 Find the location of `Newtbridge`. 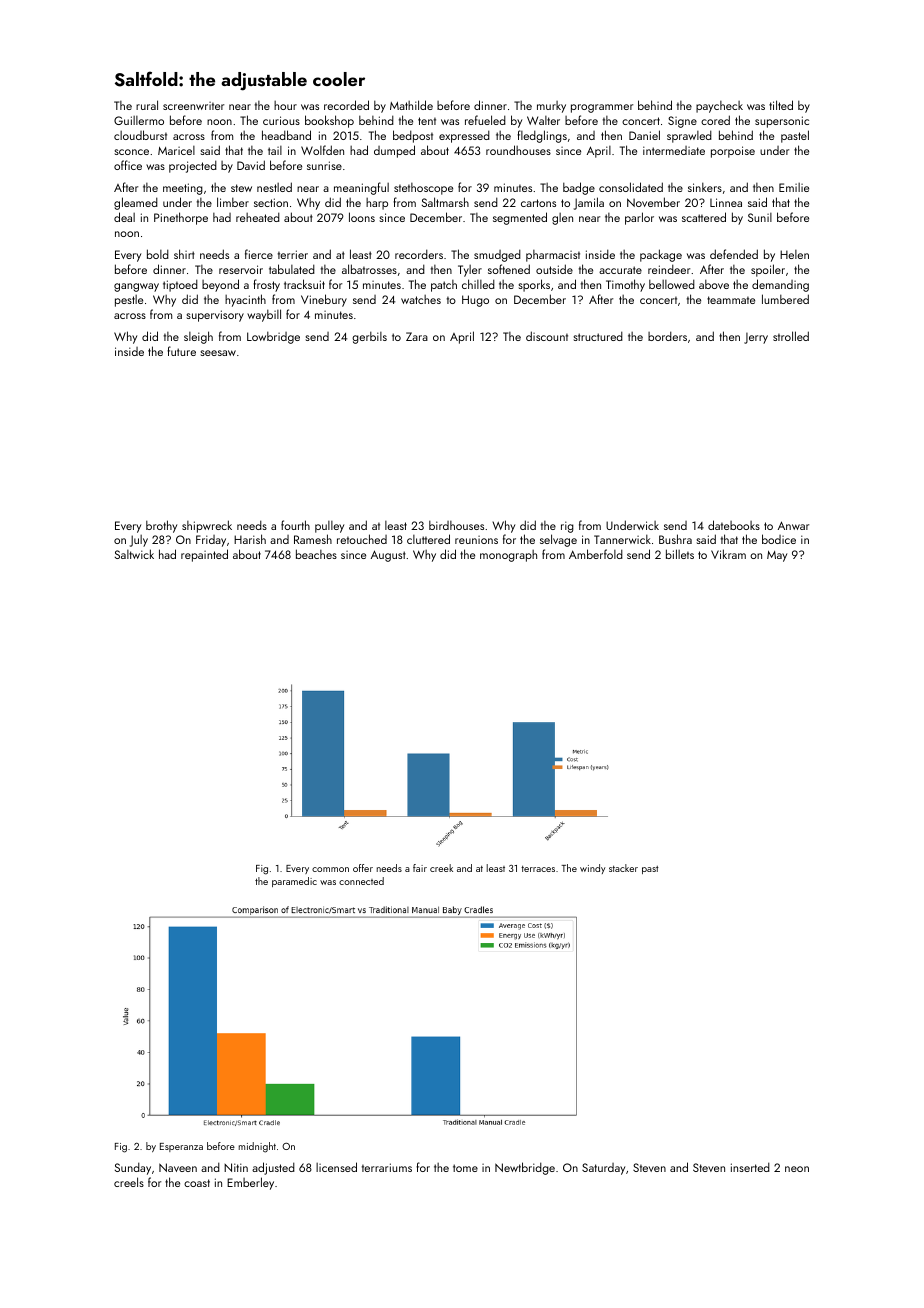

Newtbridge is located at coordinates (525, 1168).
